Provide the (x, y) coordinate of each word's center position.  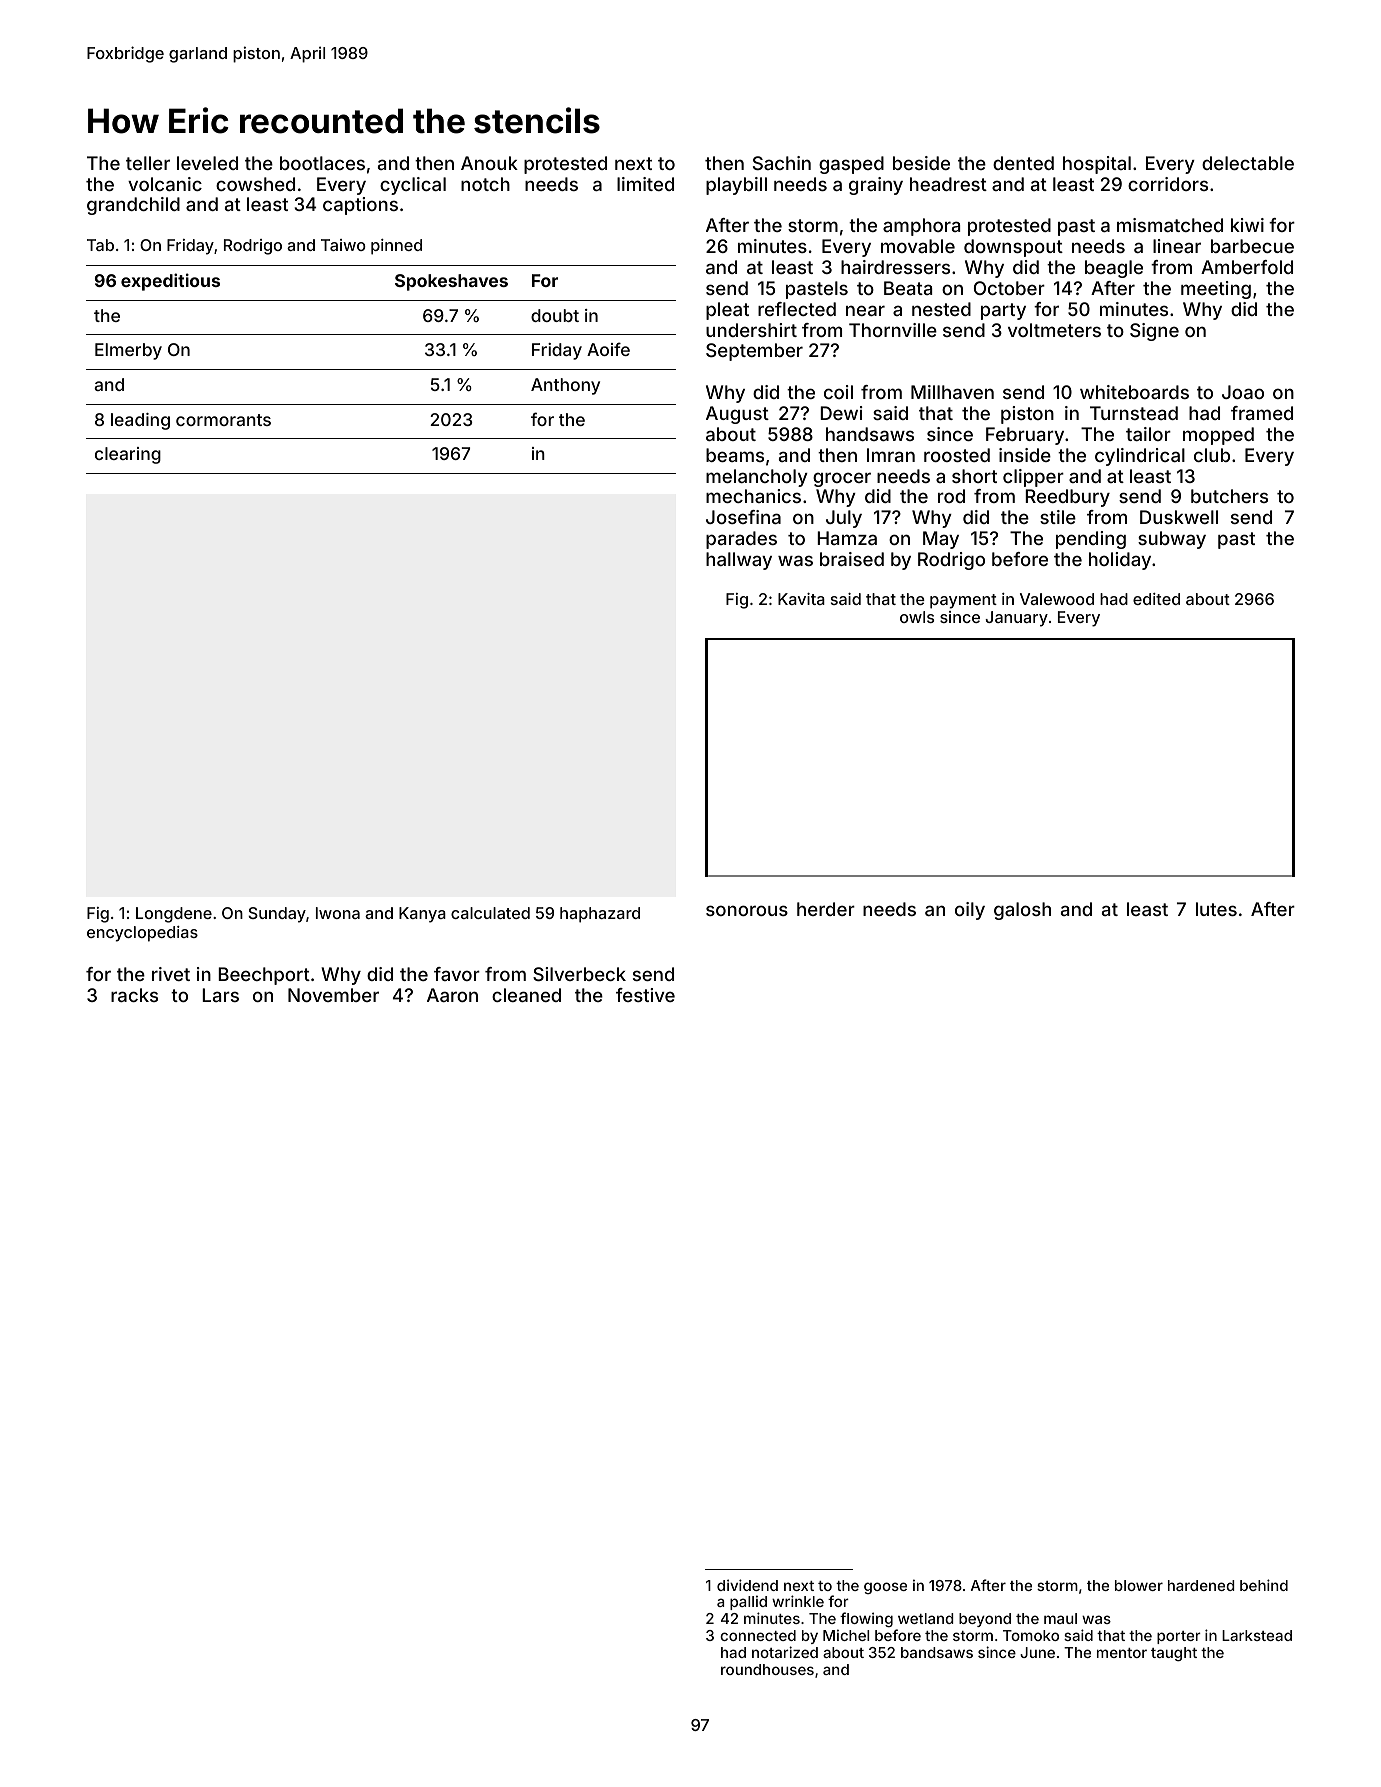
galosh (1022, 911)
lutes (1216, 909)
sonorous (747, 910)
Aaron (452, 995)
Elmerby (128, 351)
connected (758, 1635)
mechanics (753, 496)
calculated (490, 913)
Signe (1154, 332)
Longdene (174, 915)
